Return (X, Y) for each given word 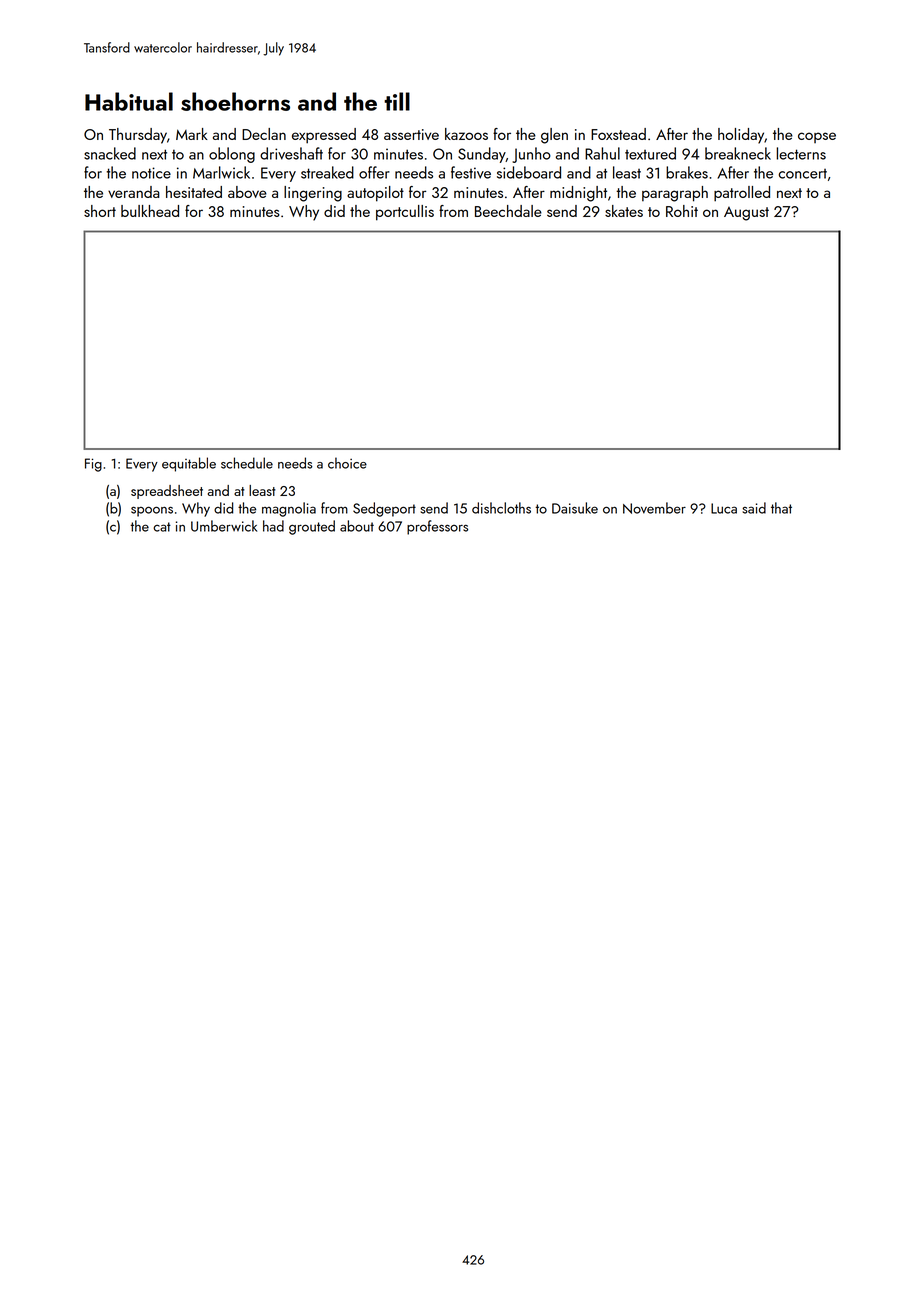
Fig (93, 465)
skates (624, 211)
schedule (247, 463)
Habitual (129, 101)
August (746, 214)
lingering (313, 194)
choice (347, 463)
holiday (741, 136)
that (781, 508)
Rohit (682, 211)
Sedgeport (384, 509)
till (397, 101)
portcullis (405, 213)
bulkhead (150, 211)
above (247, 192)
